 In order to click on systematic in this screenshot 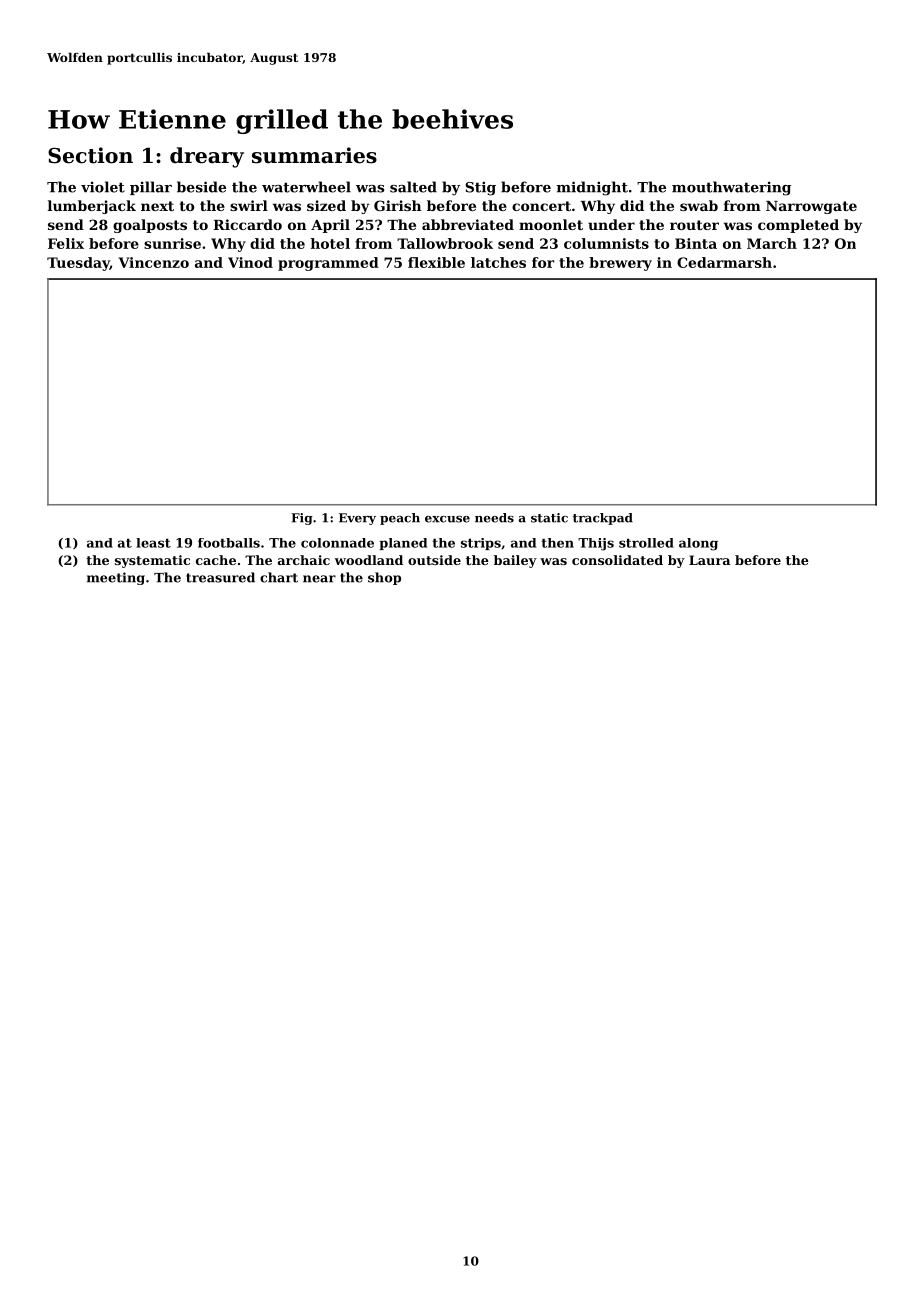, I will do `click(152, 561)`.
